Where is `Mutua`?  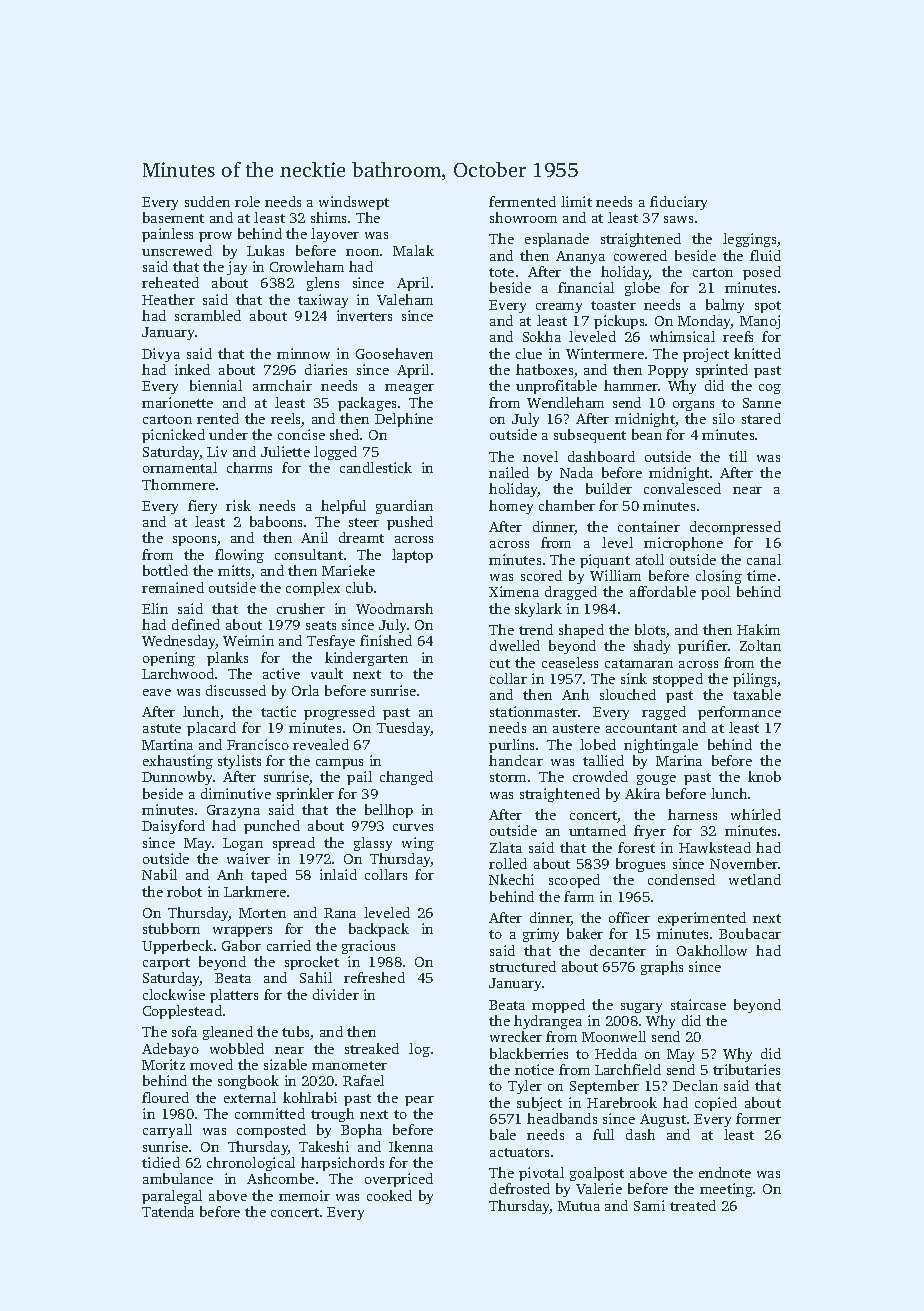
Mutua is located at coordinates (579, 1206).
